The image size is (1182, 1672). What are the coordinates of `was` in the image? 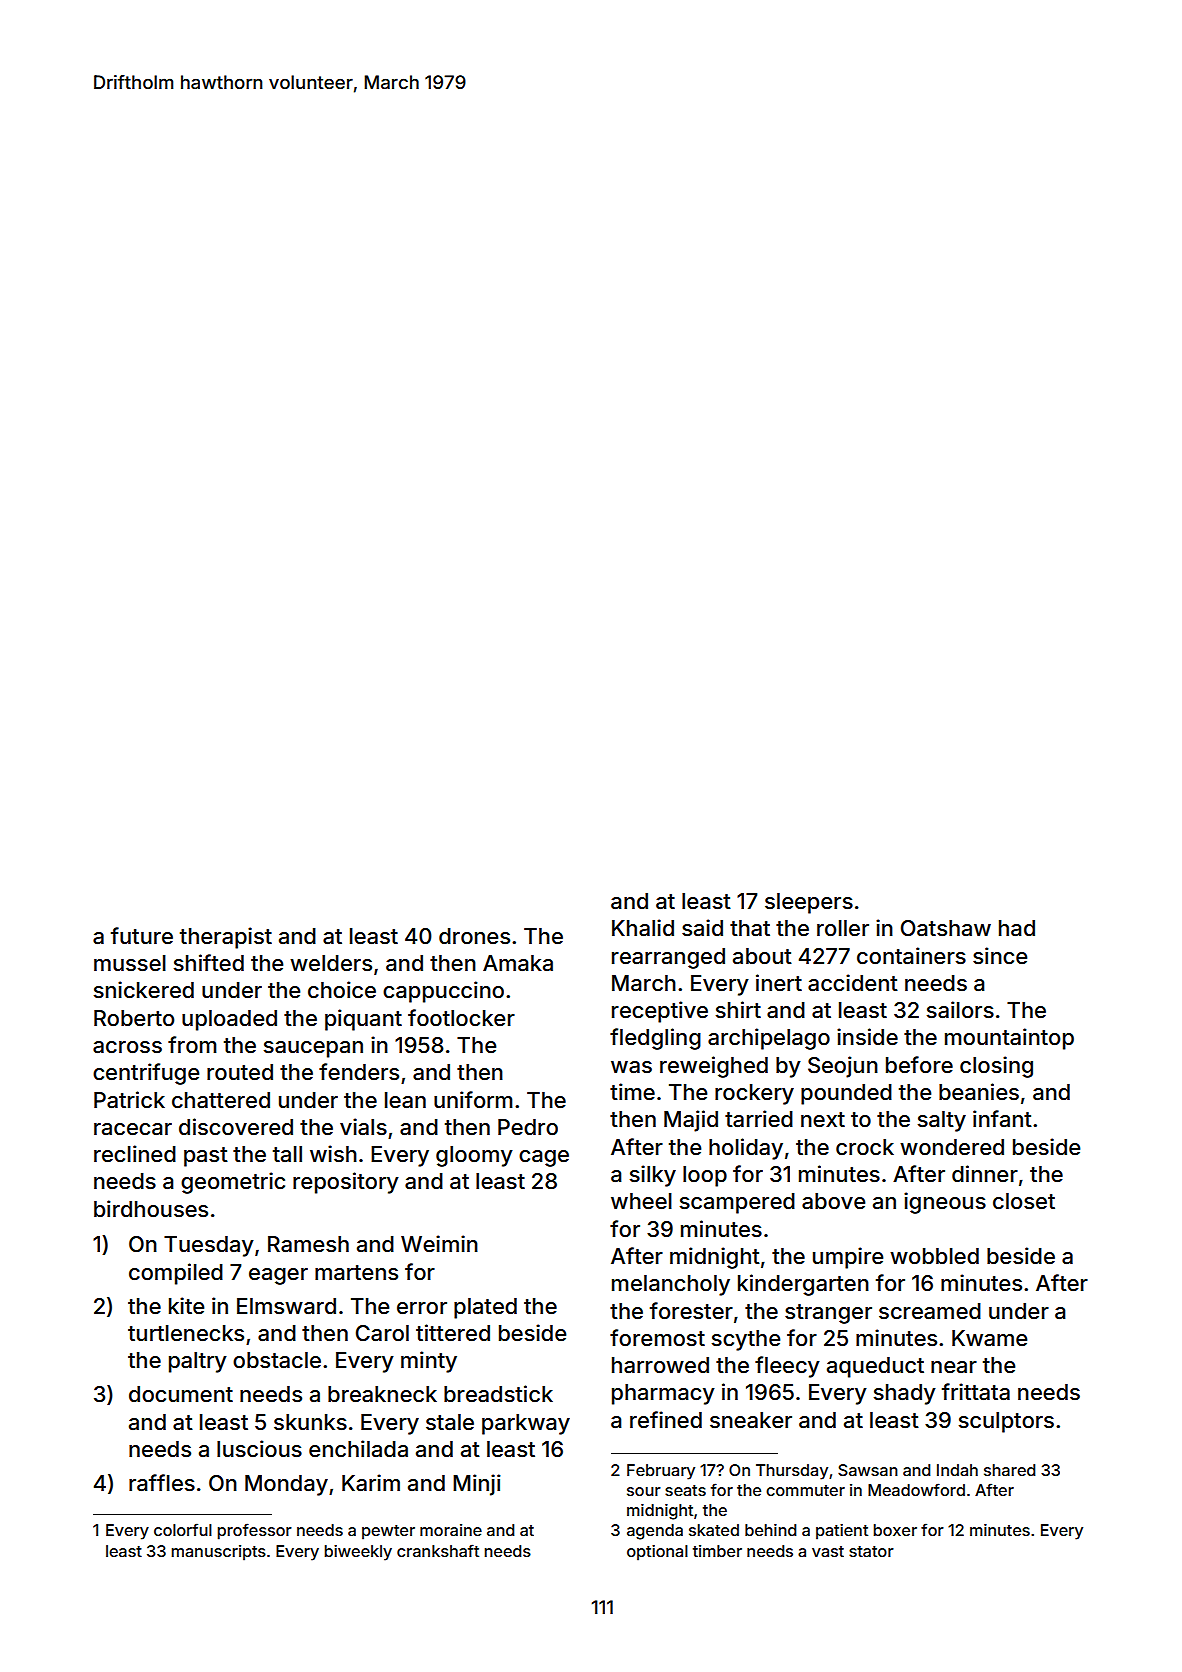 It's located at (631, 1067).
